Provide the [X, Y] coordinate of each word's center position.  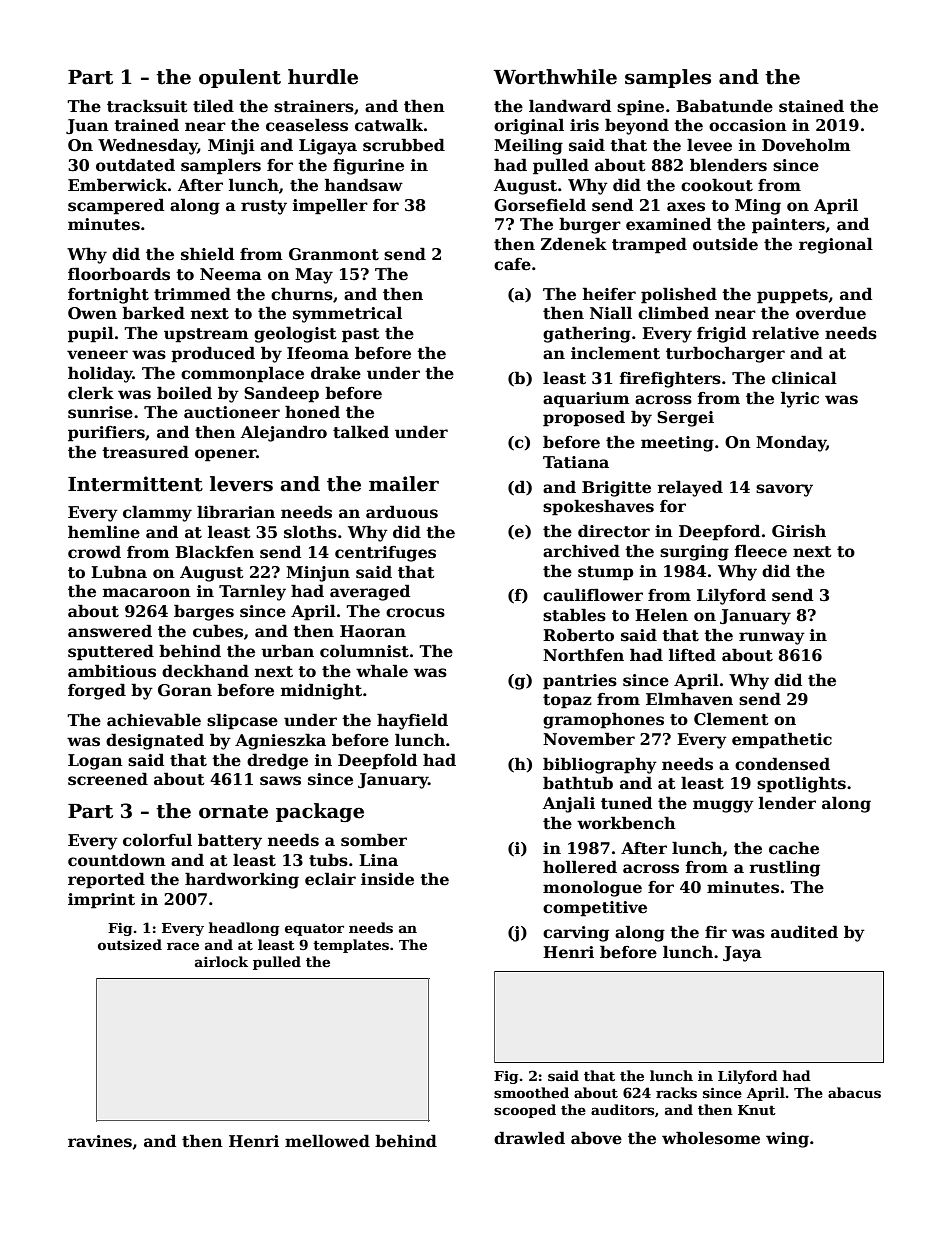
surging [694, 553]
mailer [404, 484]
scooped [525, 1111]
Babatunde [724, 106]
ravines [100, 1141]
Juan [87, 126]
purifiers [106, 434]
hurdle [323, 77]
